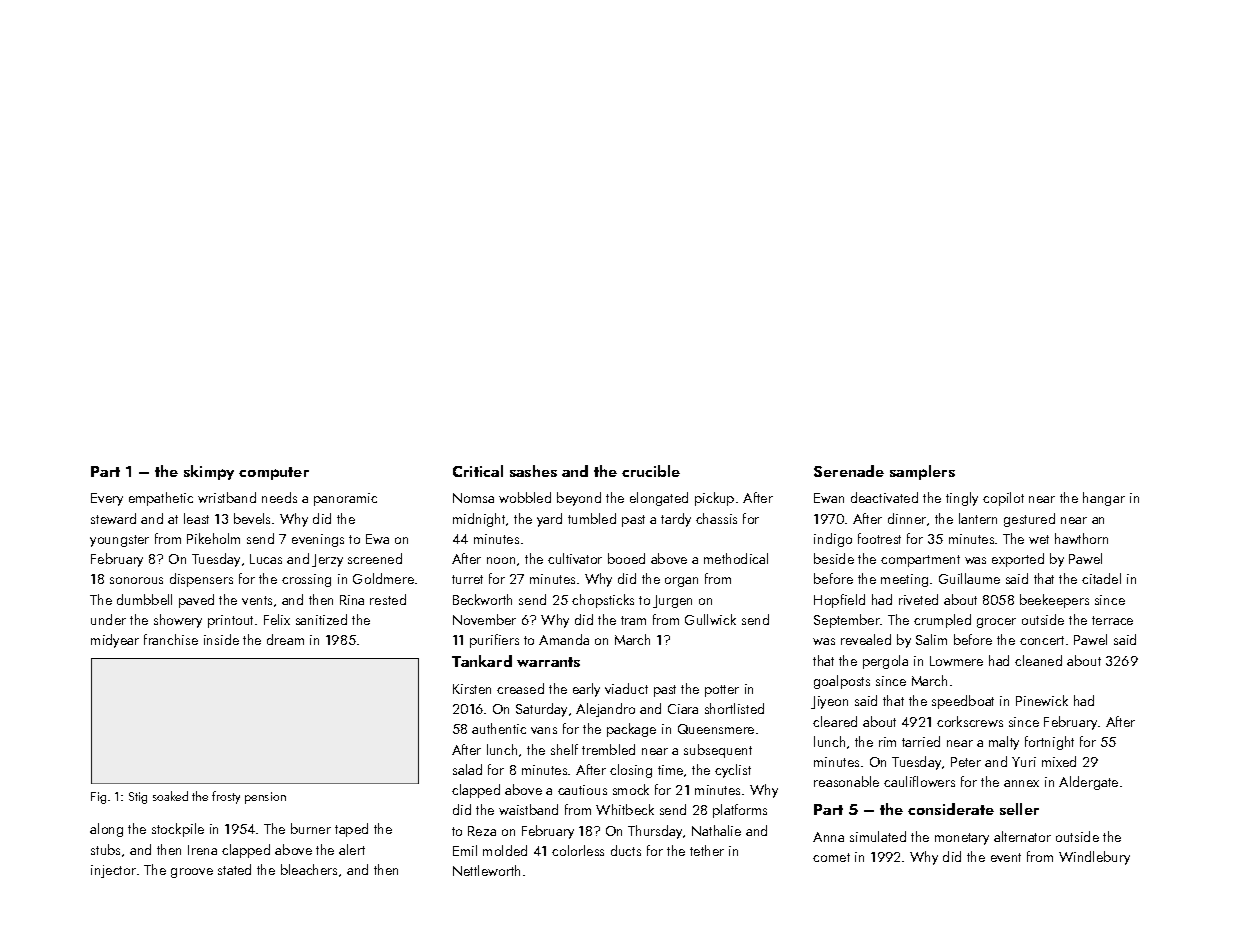  I want to click on Nettleworth, so click(486, 870).
